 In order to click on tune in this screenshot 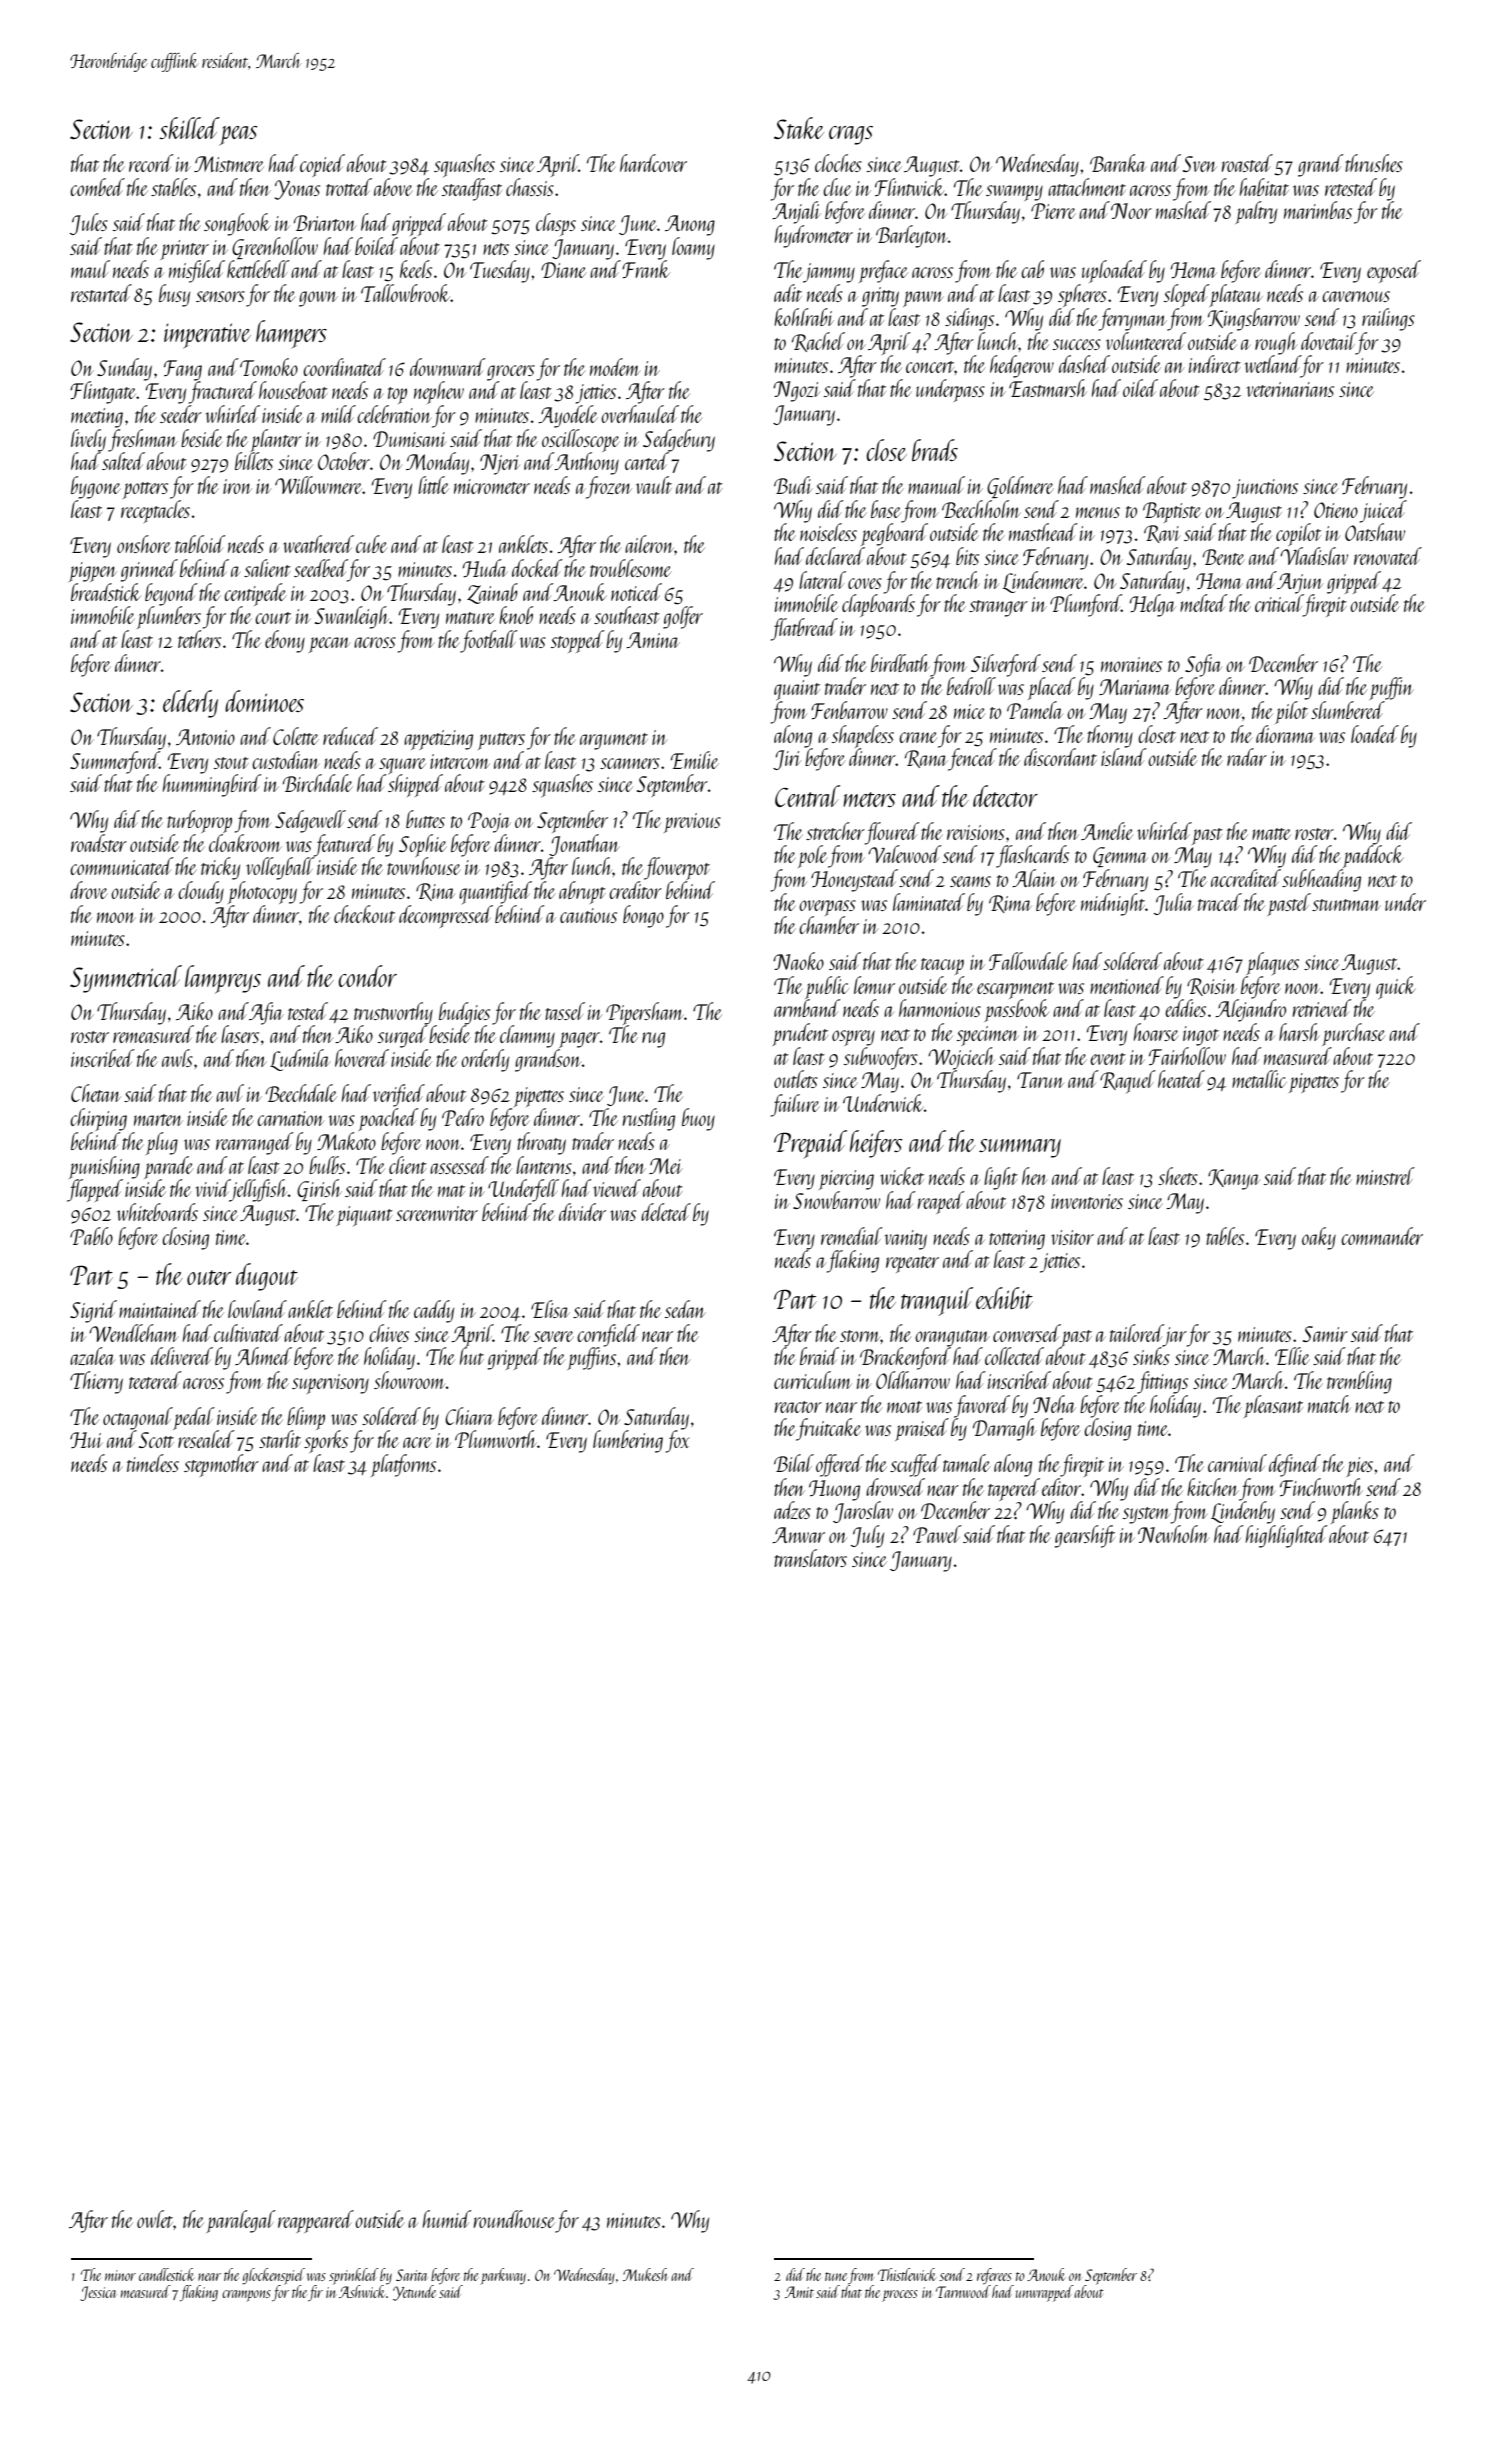, I will do `click(836, 2276)`.
